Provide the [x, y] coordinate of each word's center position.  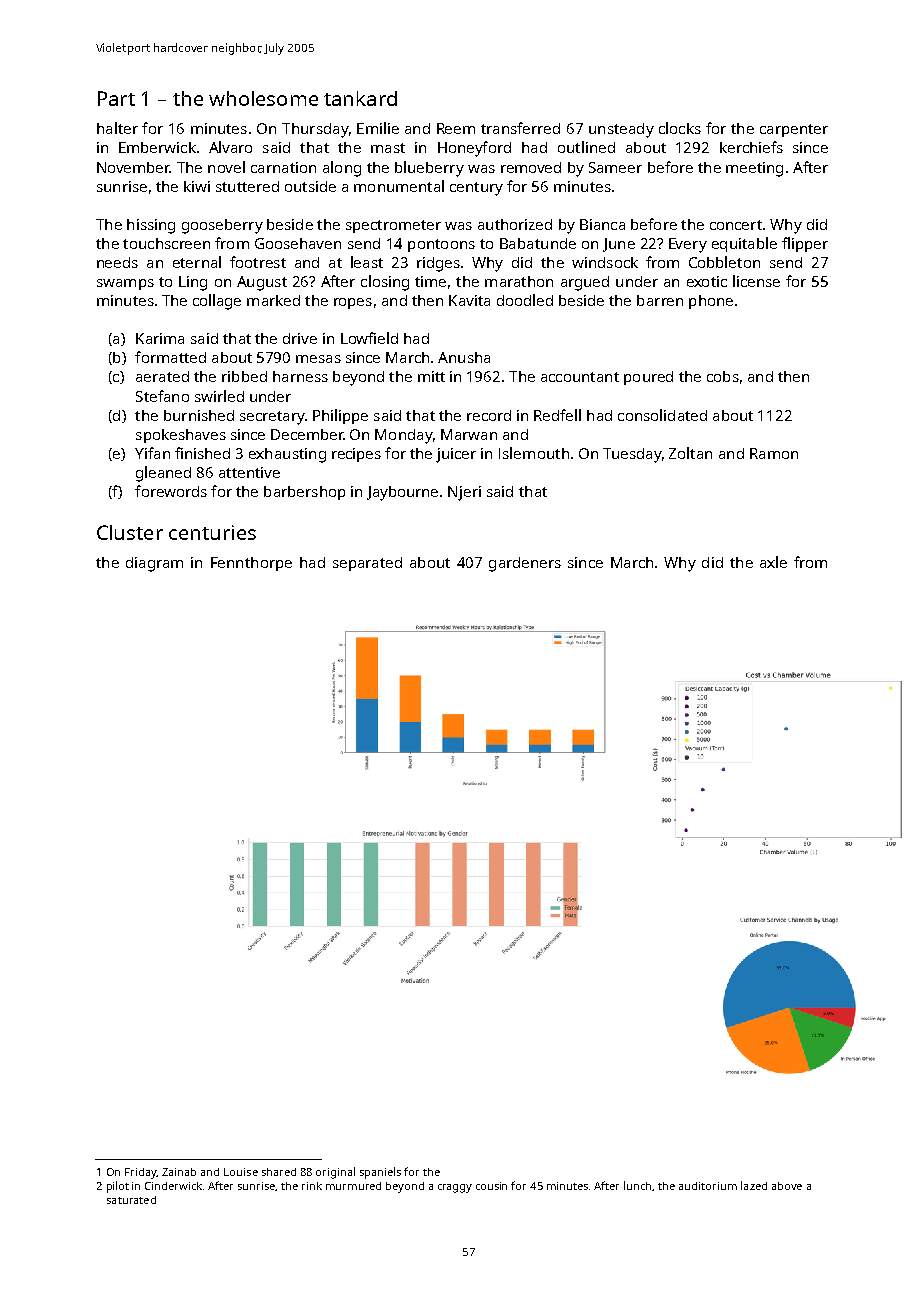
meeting [754, 169]
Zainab [179, 1172]
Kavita [469, 300]
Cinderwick [173, 1186]
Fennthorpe [251, 564]
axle [773, 562]
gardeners [525, 564]
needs [117, 262]
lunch [638, 1186]
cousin [491, 1186]
